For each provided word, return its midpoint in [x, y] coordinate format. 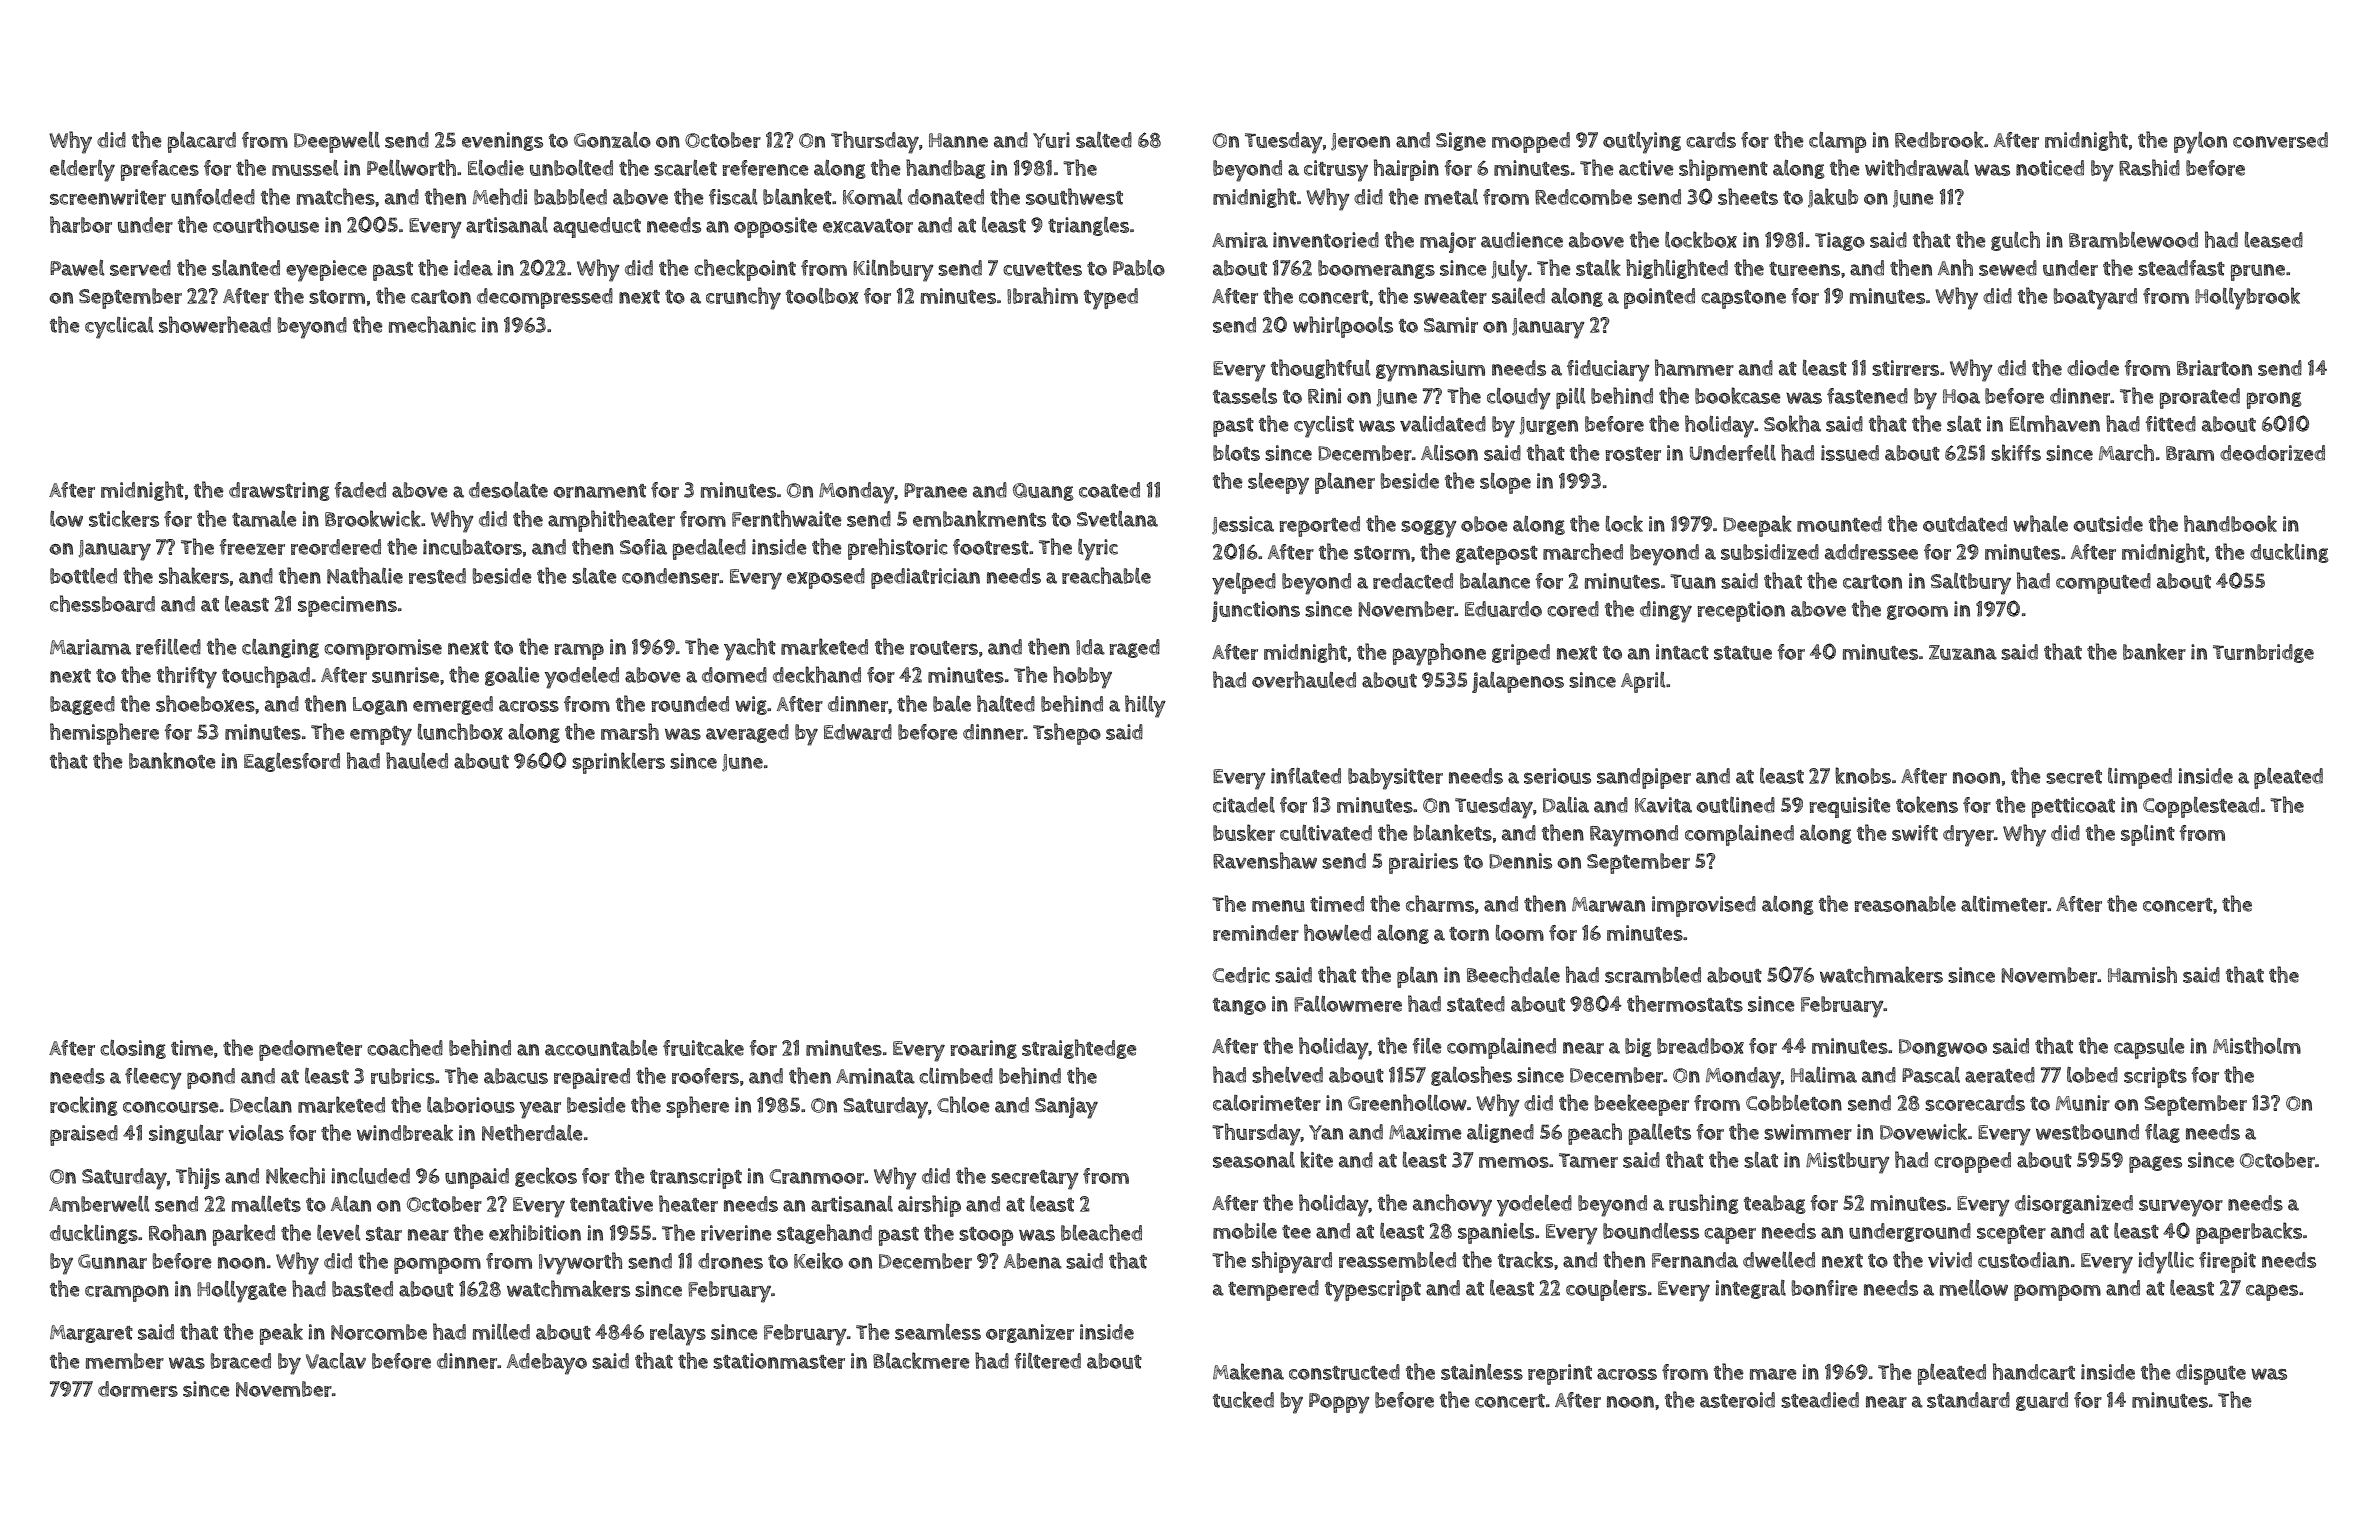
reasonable [1905, 904]
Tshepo [1067, 734]
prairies [1423, 863]
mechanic [432, 324]
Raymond [1634, 836]
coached [405, 1047]
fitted [2170, 424]
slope [1505, 483]
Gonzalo [612, 140]
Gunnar [112, 1261]
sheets [1748, 196]
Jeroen [1360, 142]
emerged [453, 705]
